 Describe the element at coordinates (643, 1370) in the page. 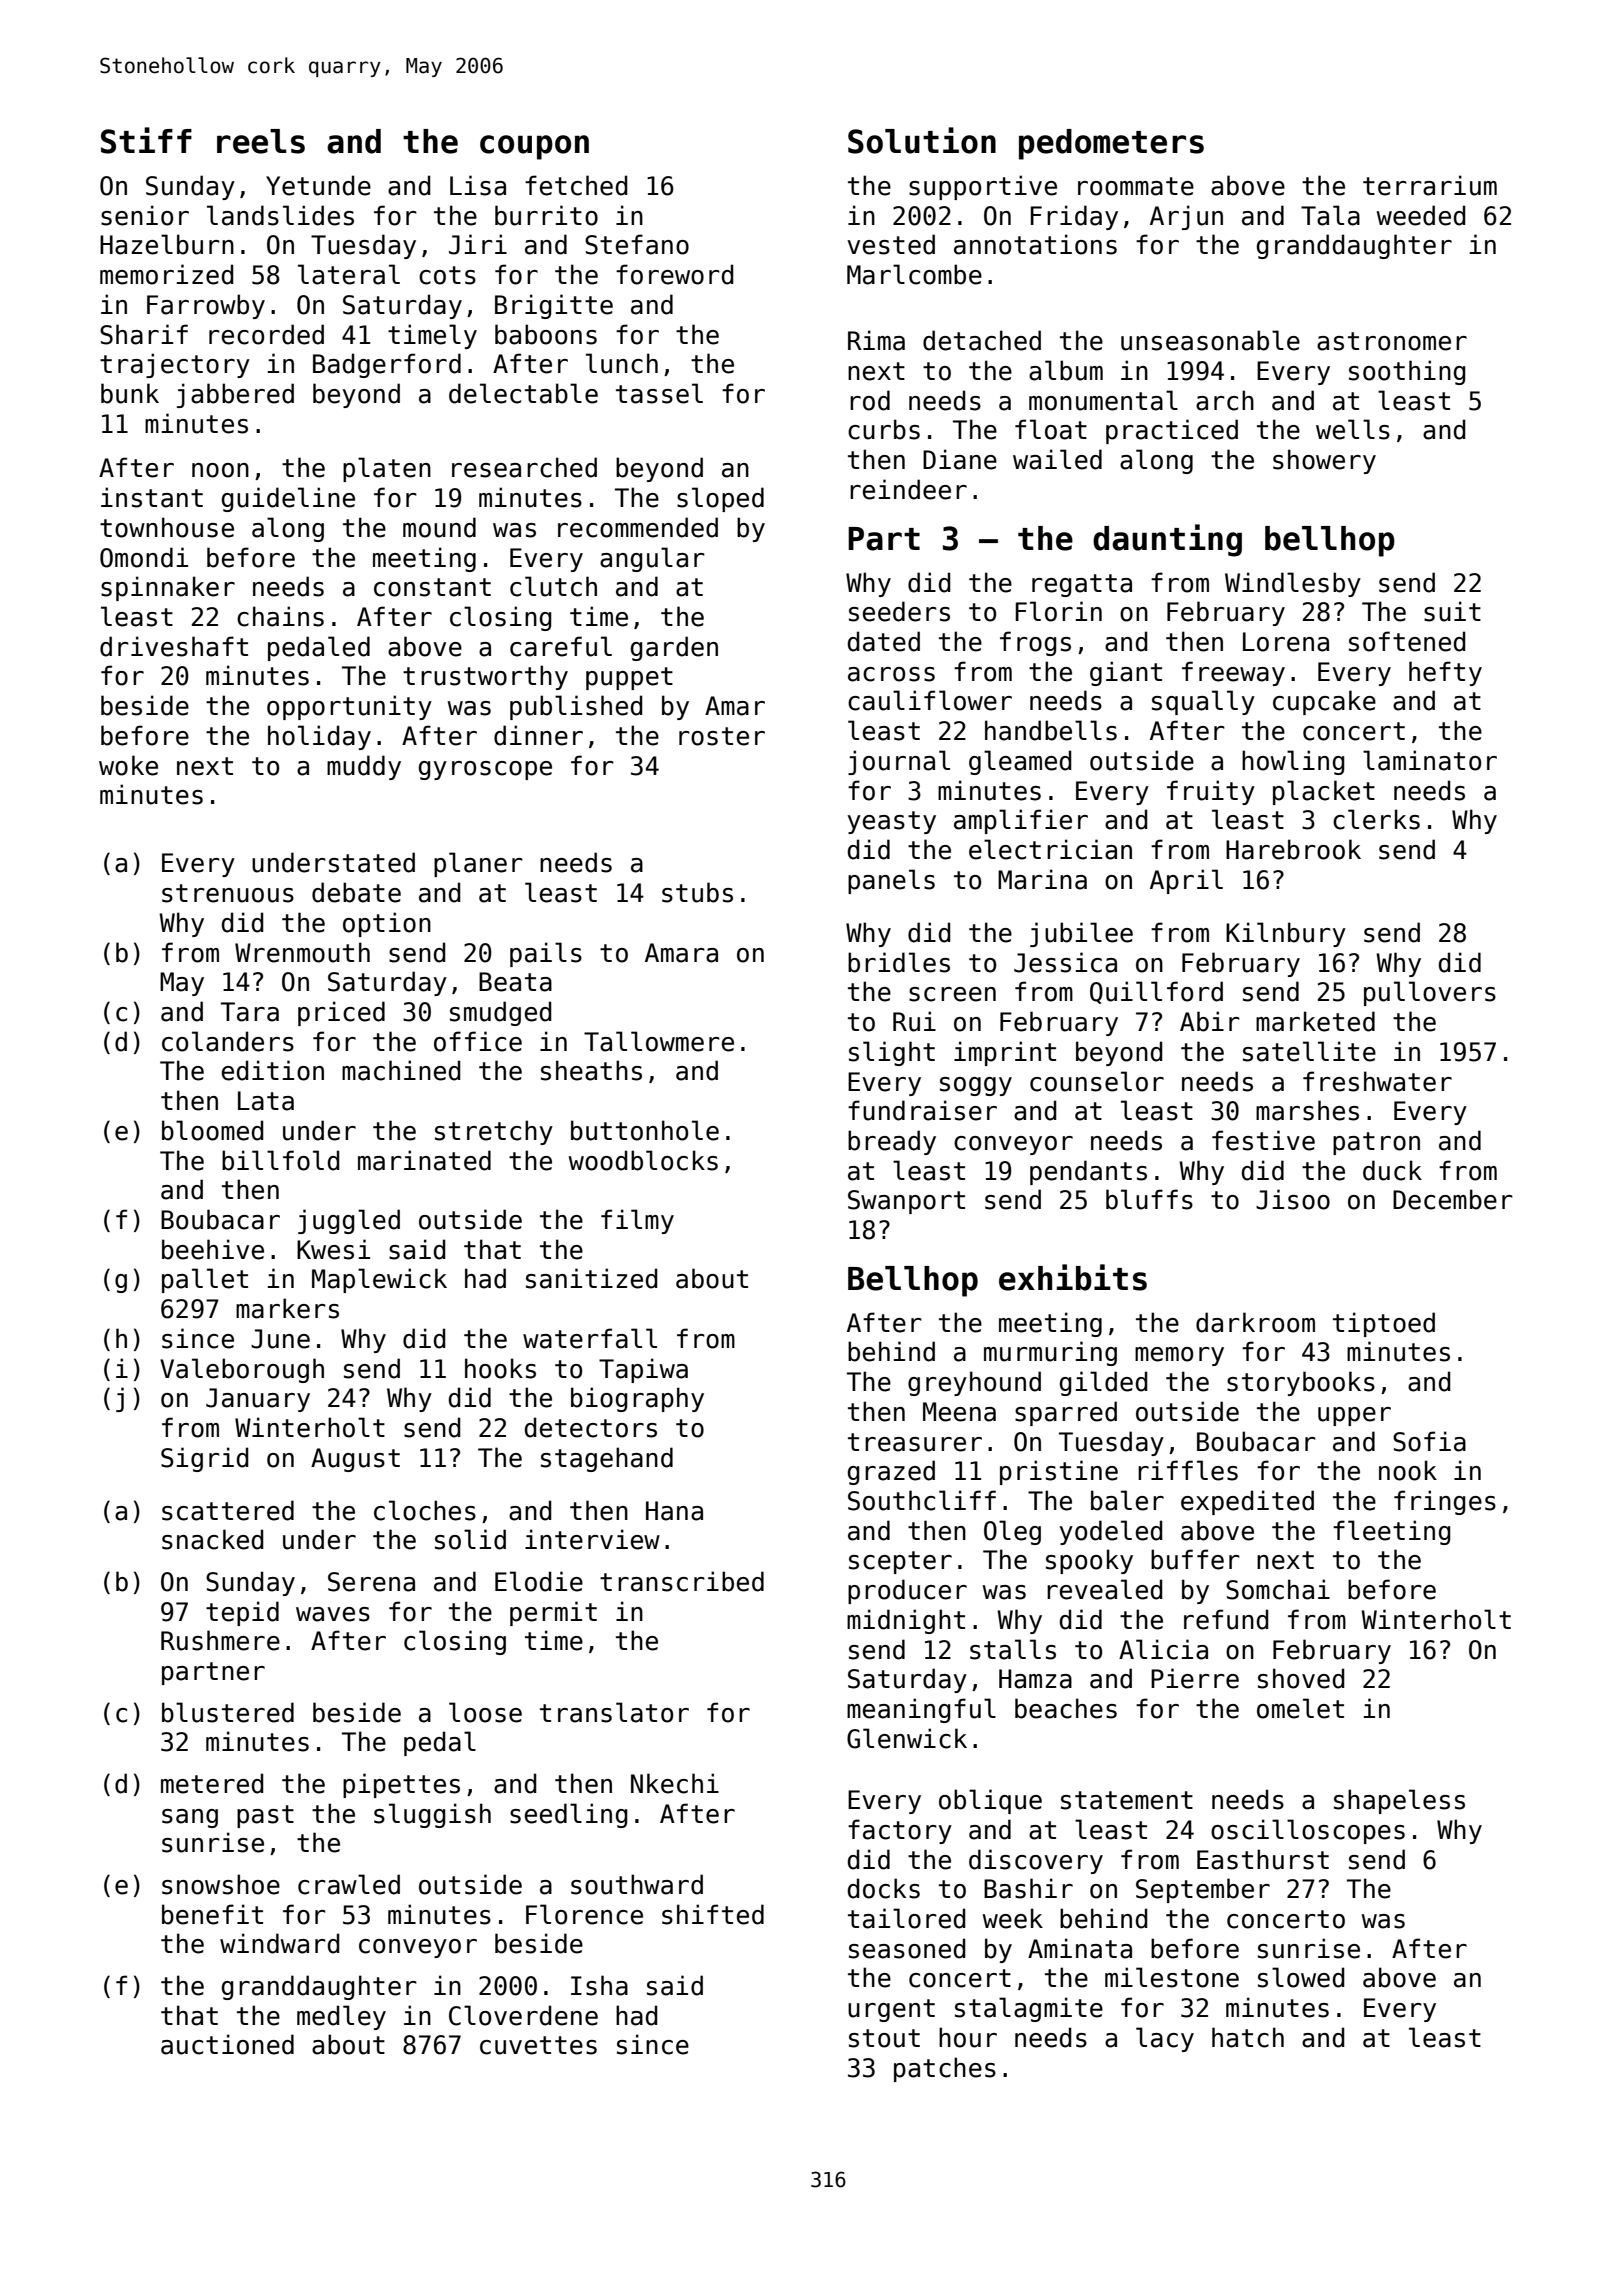

I see `Tapiwa` at that location.
